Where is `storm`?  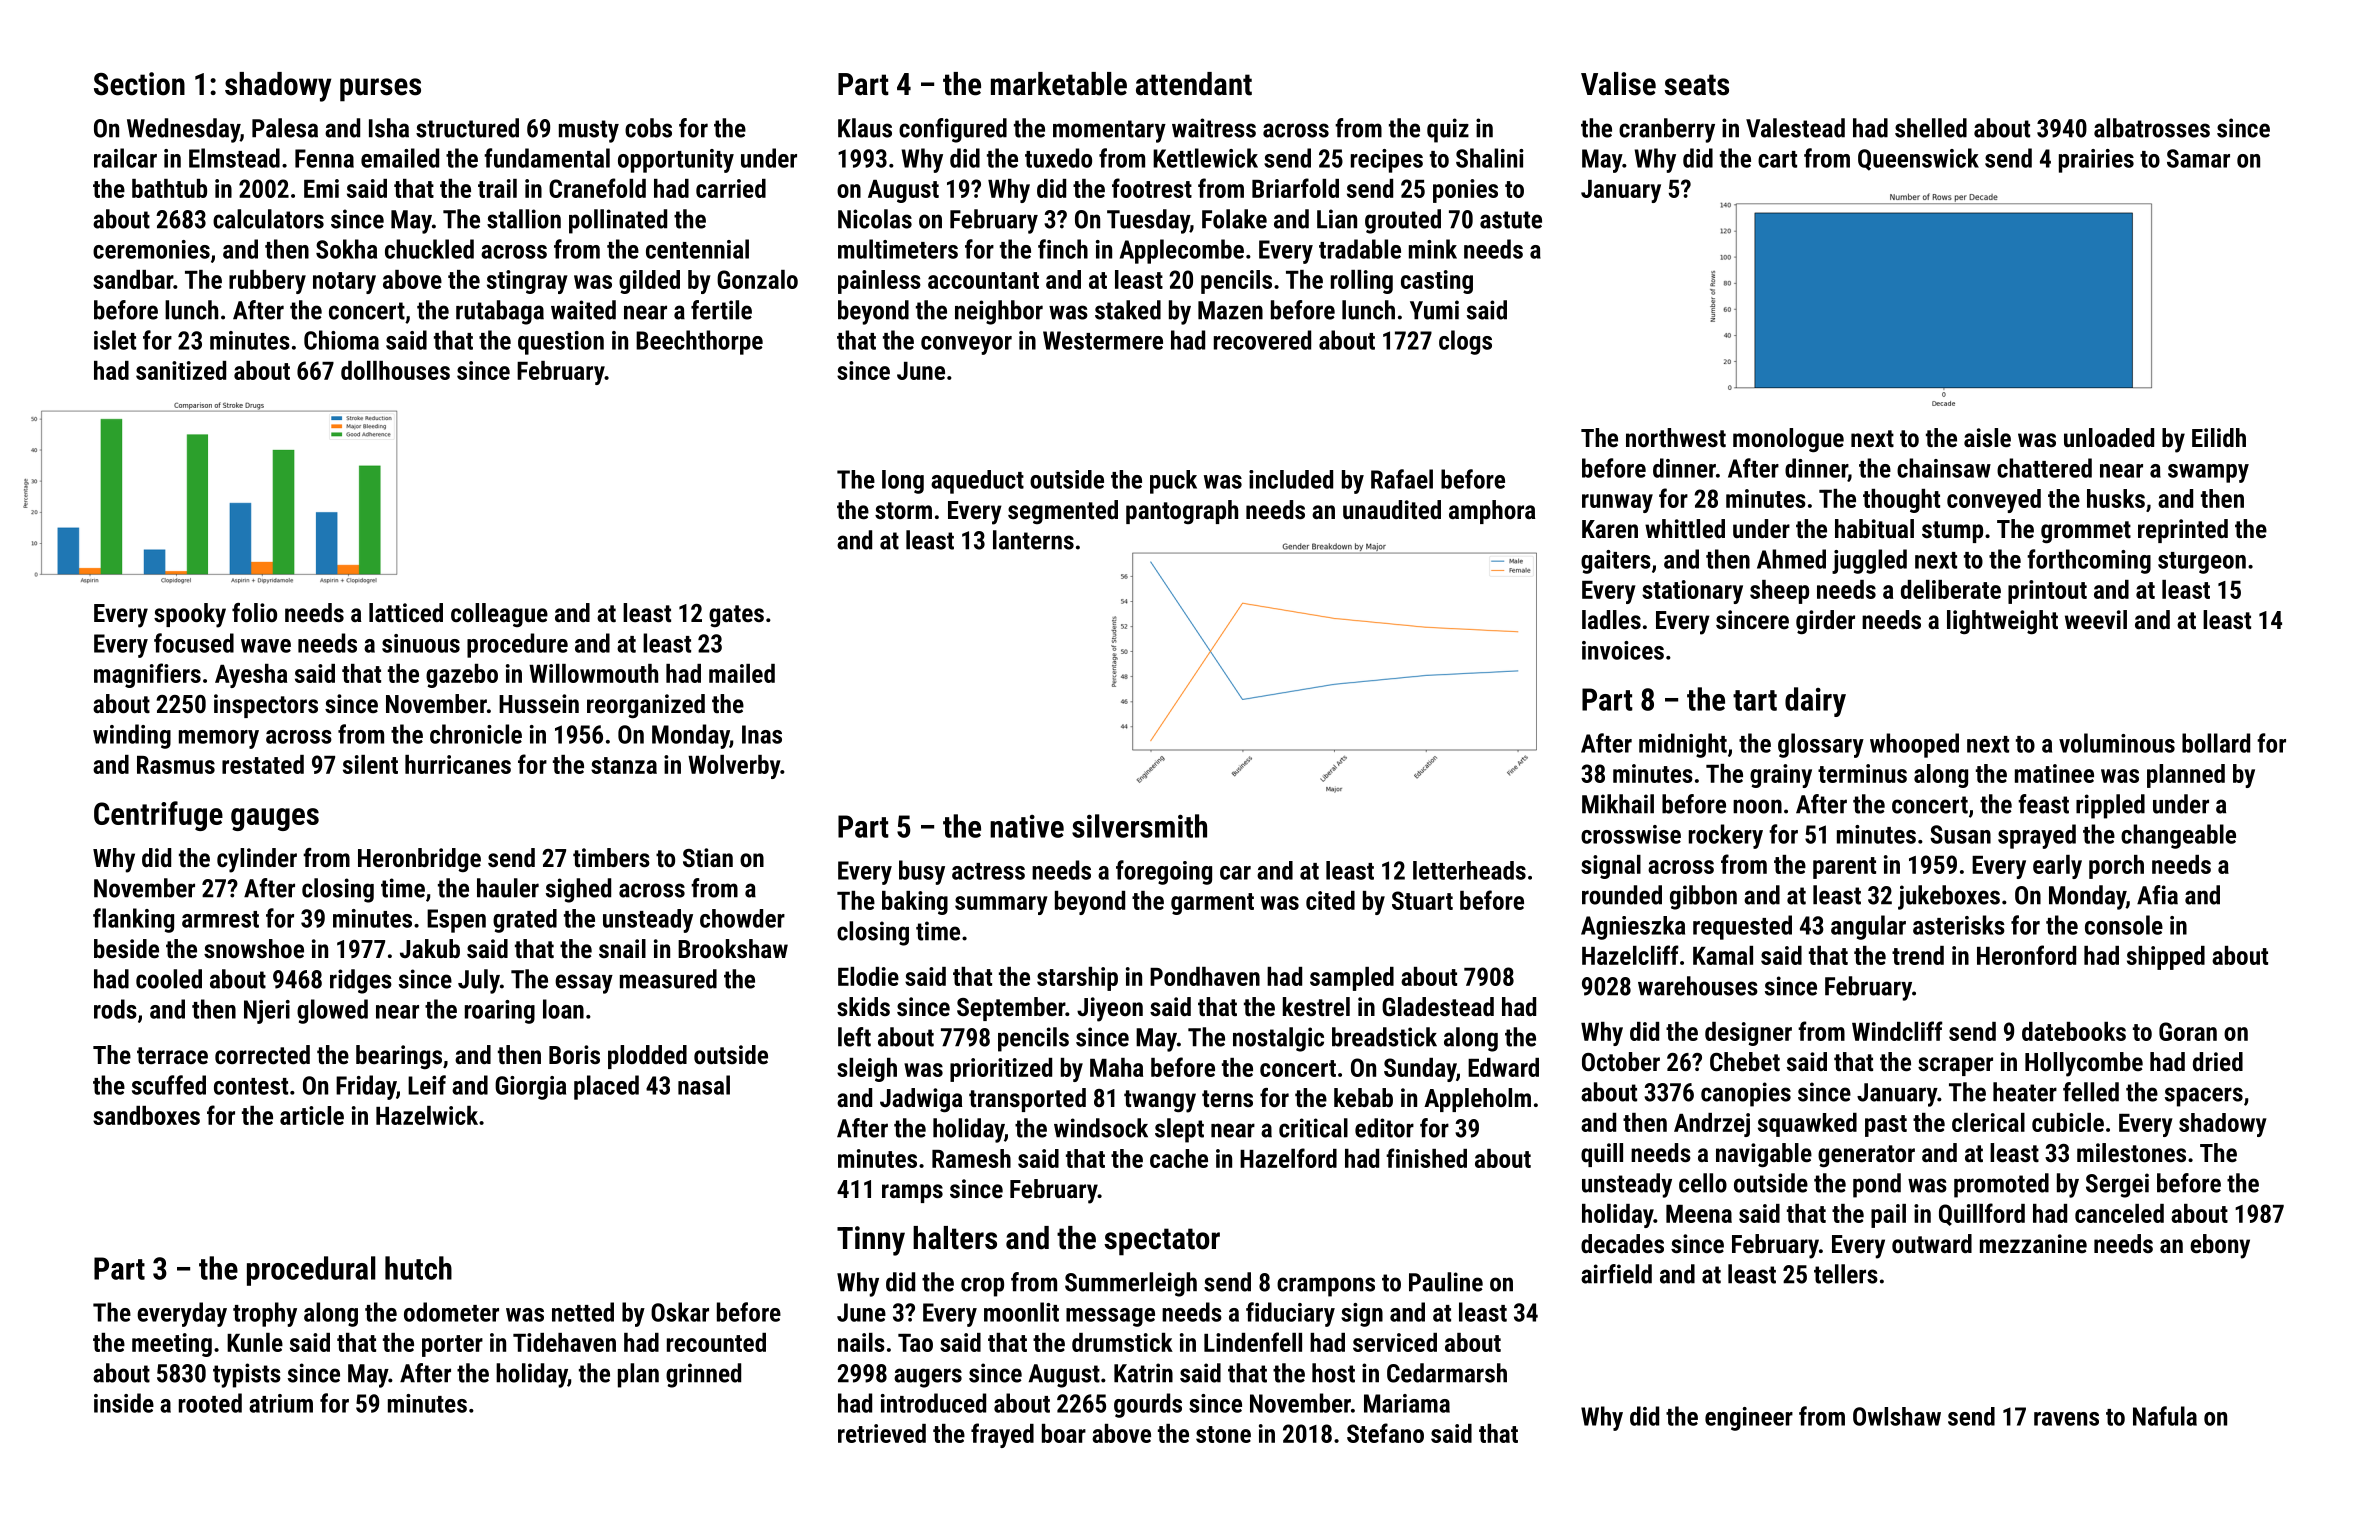
storm is located at coordinates (903, 510).
